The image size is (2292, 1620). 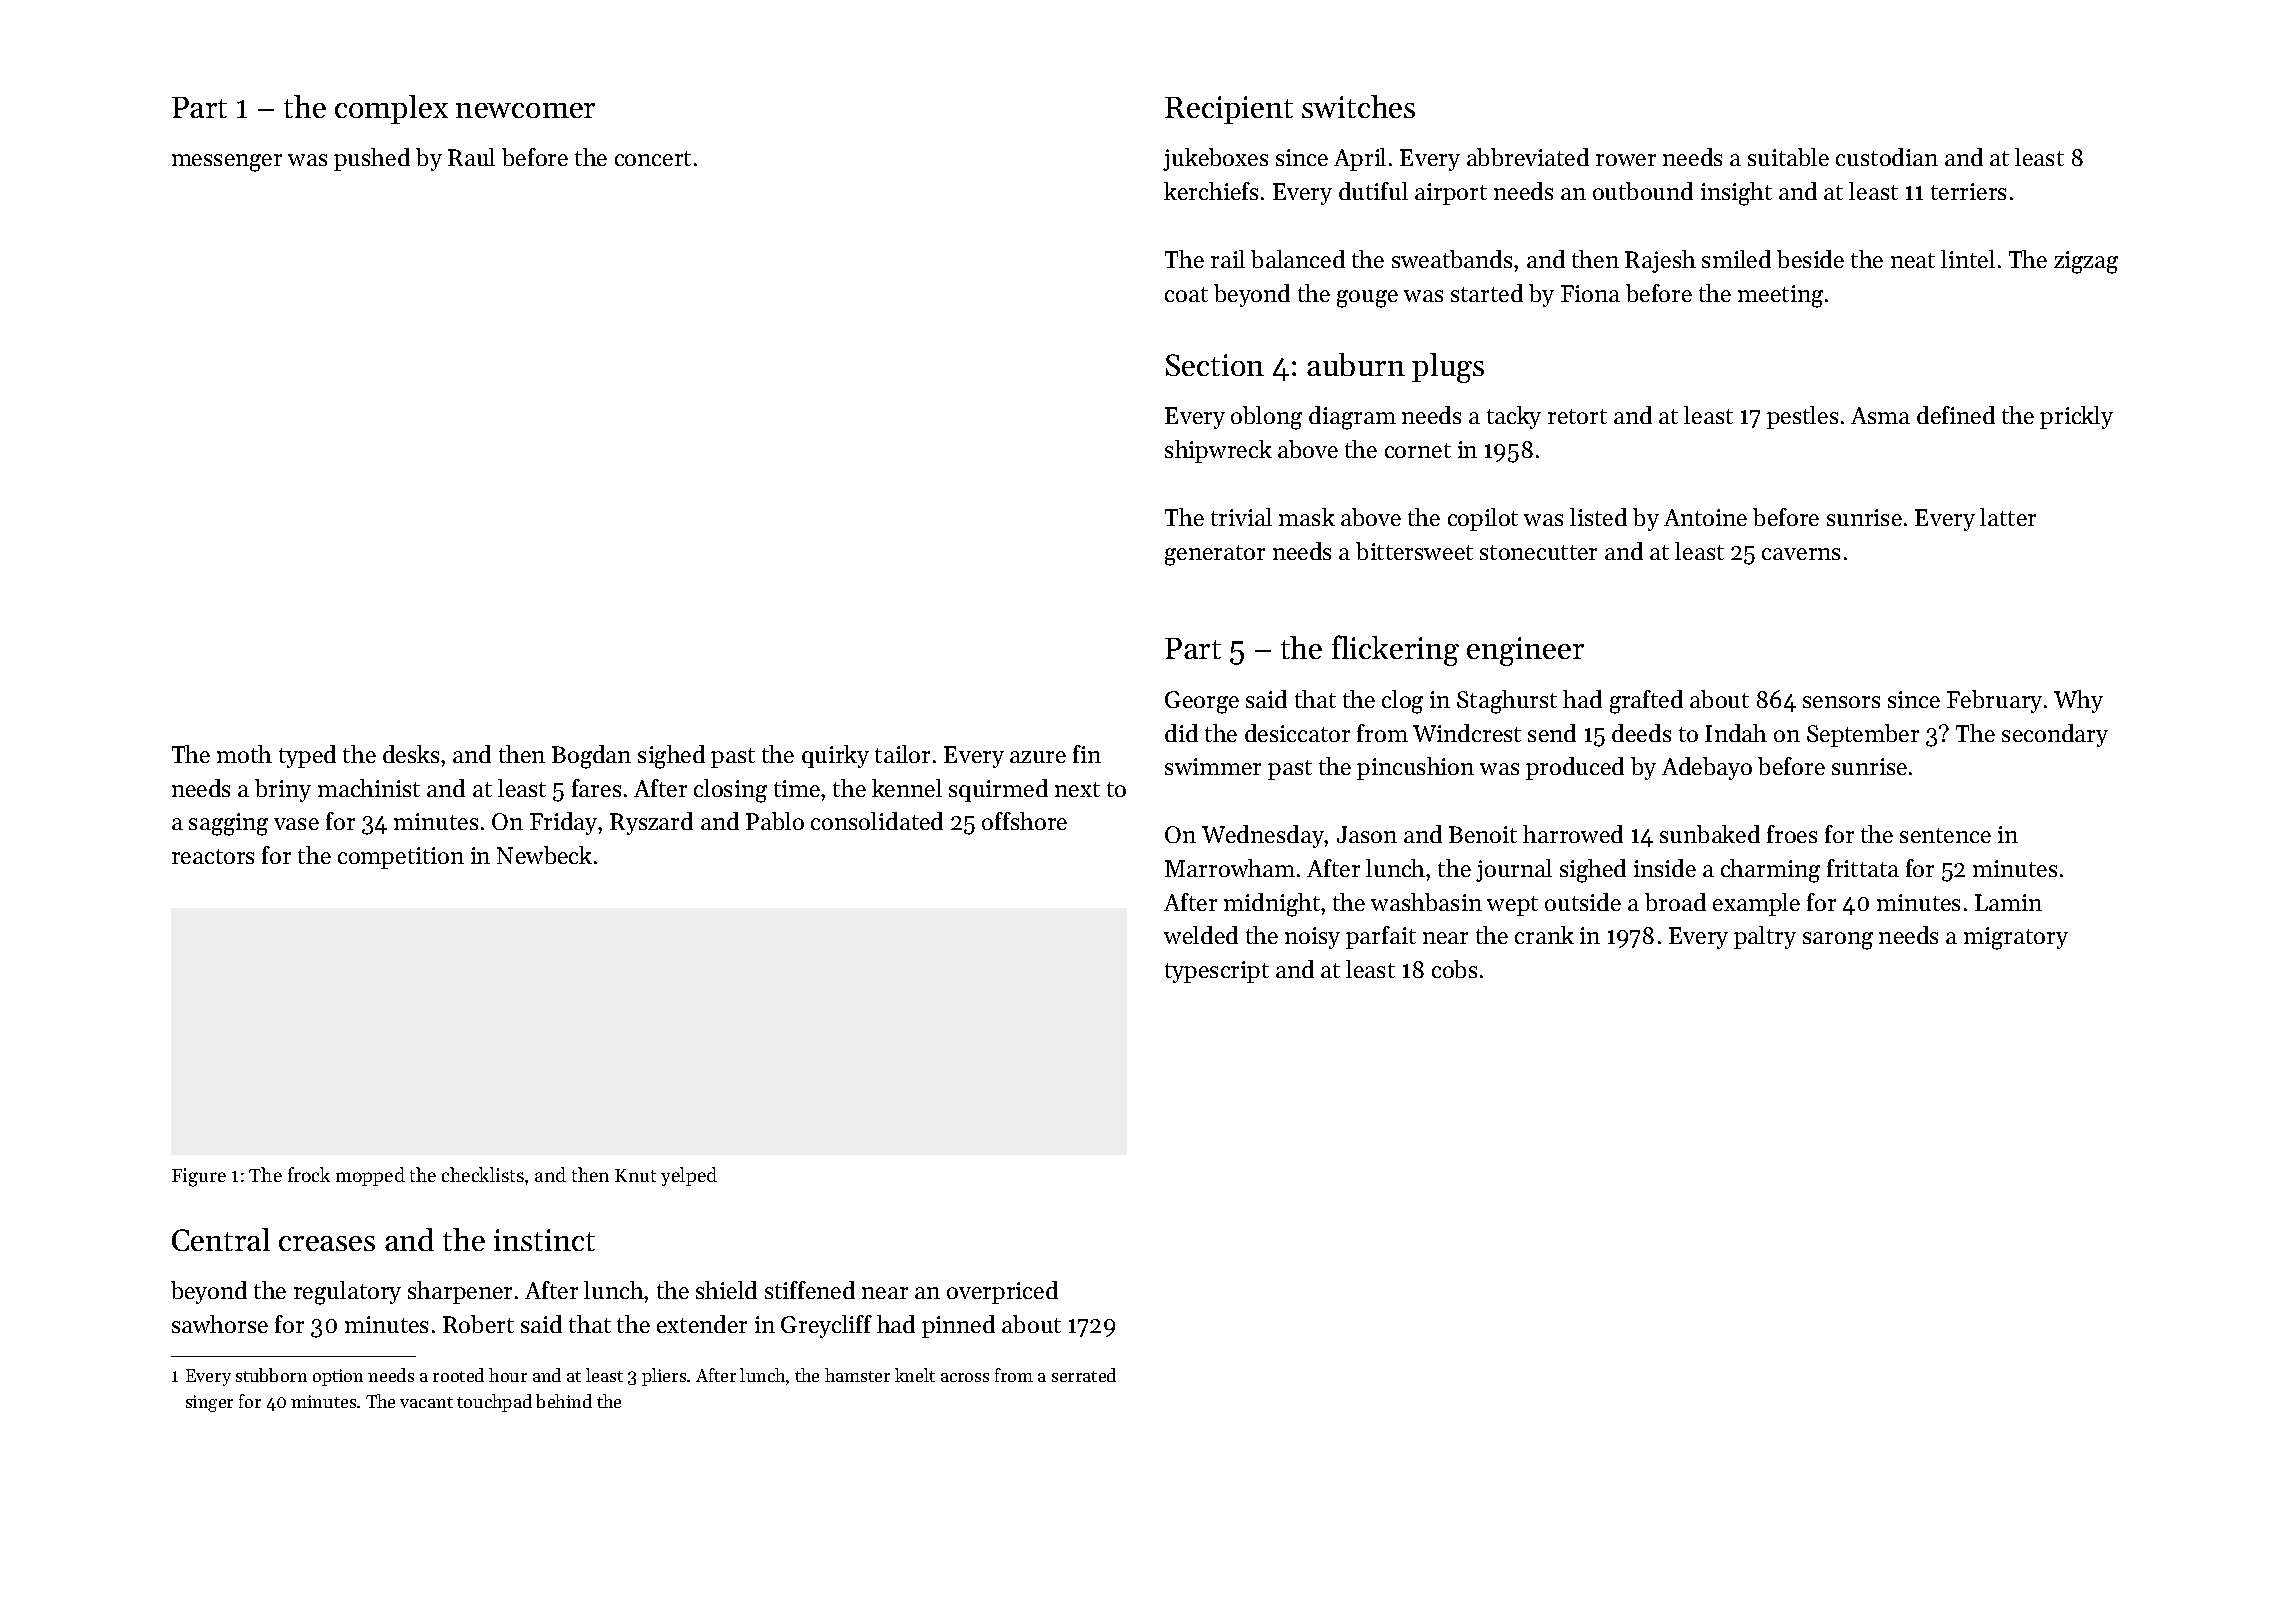 What do you see at coordinates (460, 1292) in the screenshot?
I see `sharpener` at bounding box center [460, 1292].
